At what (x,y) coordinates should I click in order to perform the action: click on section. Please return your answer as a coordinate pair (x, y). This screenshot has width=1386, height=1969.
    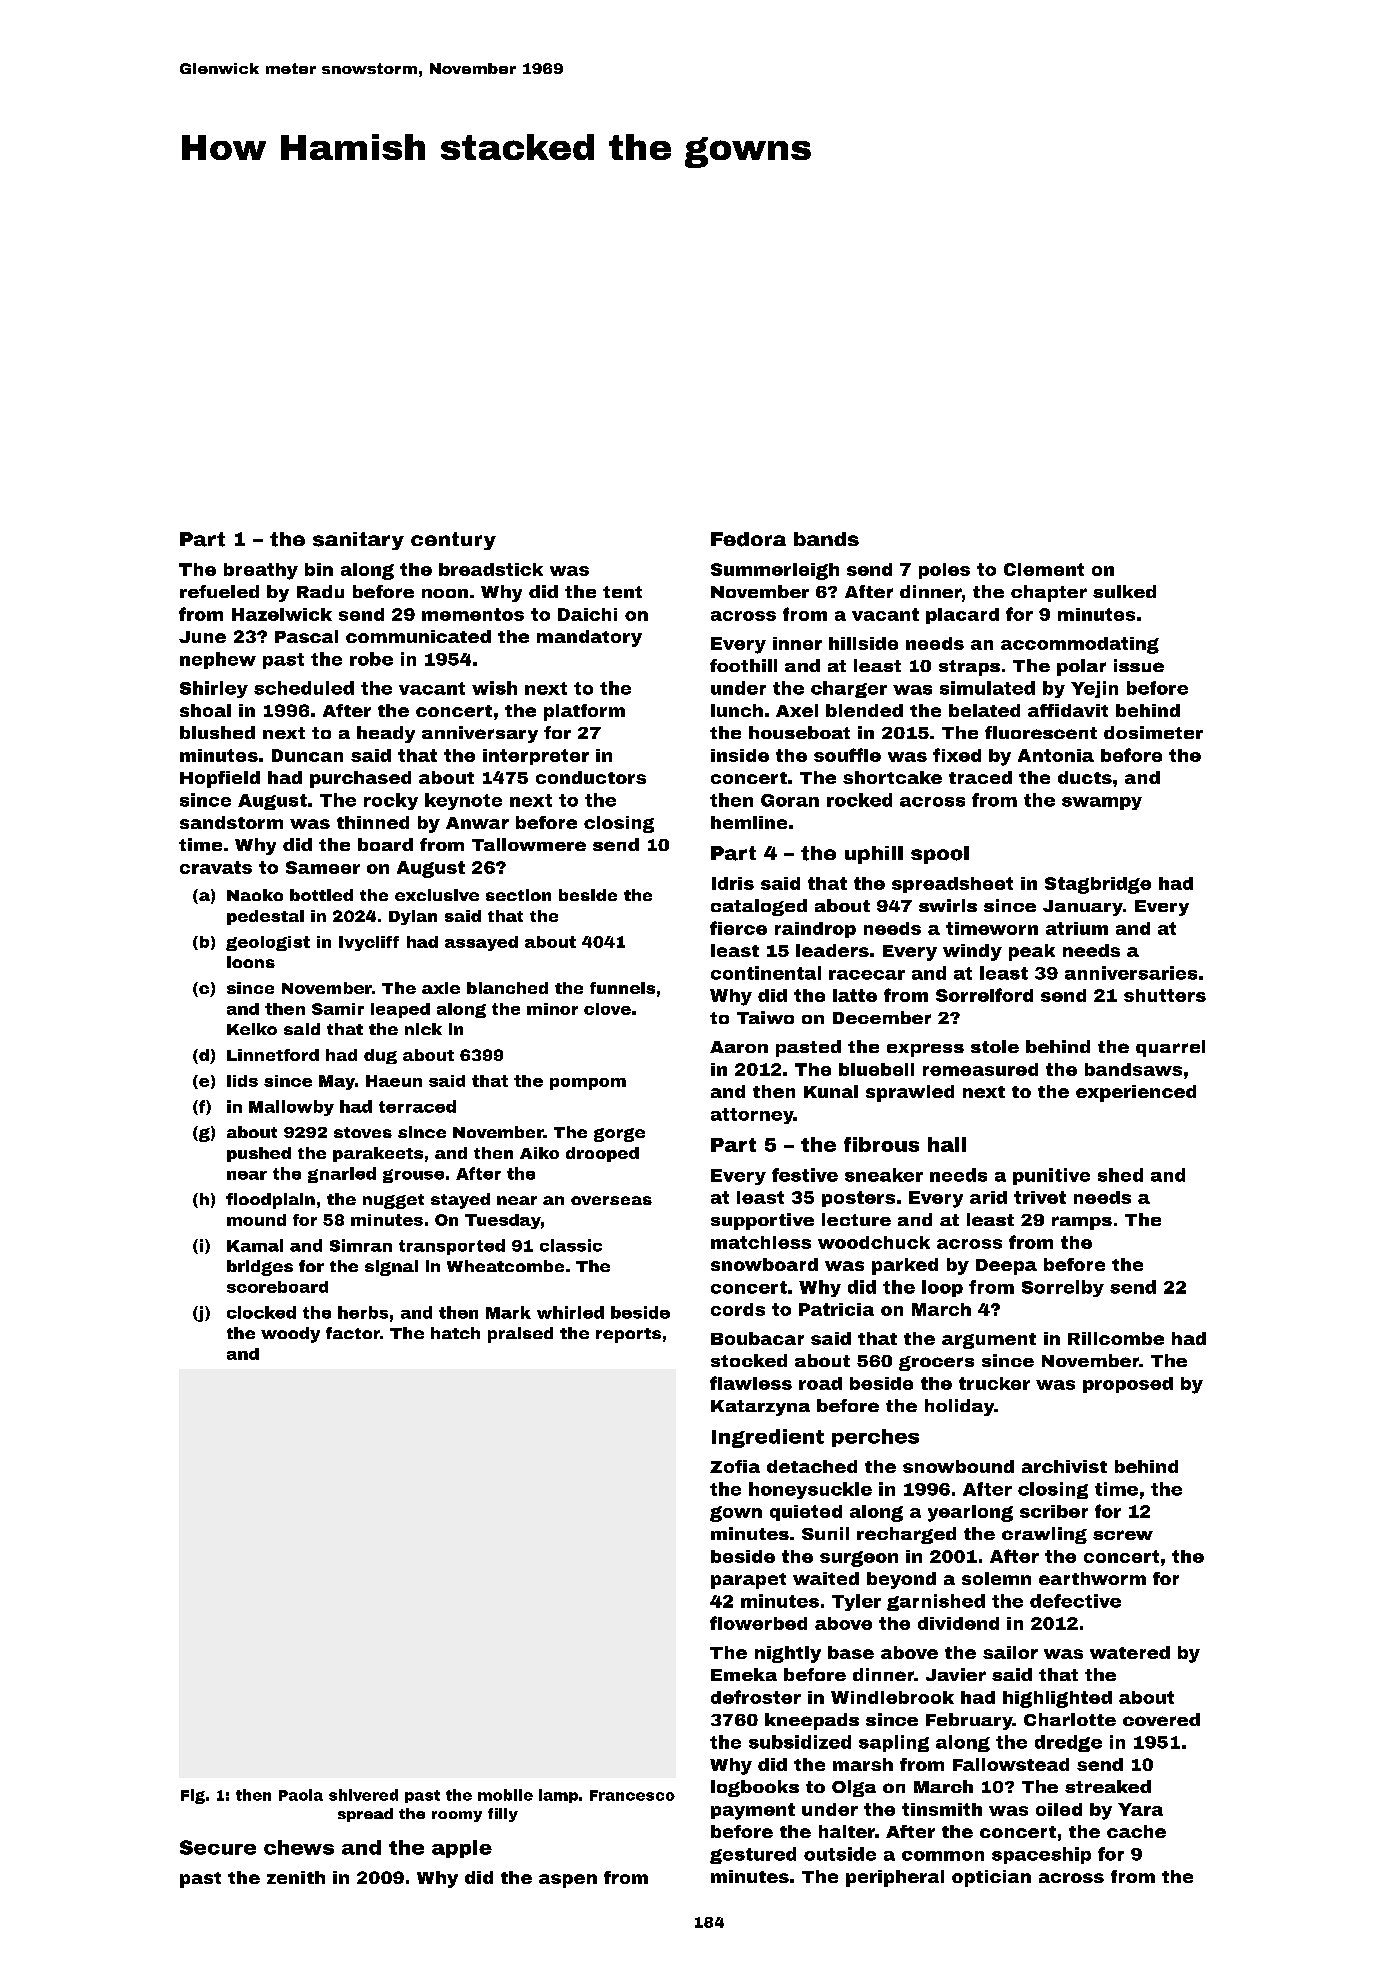
    Looking at the image, I should click on (518, 895).
